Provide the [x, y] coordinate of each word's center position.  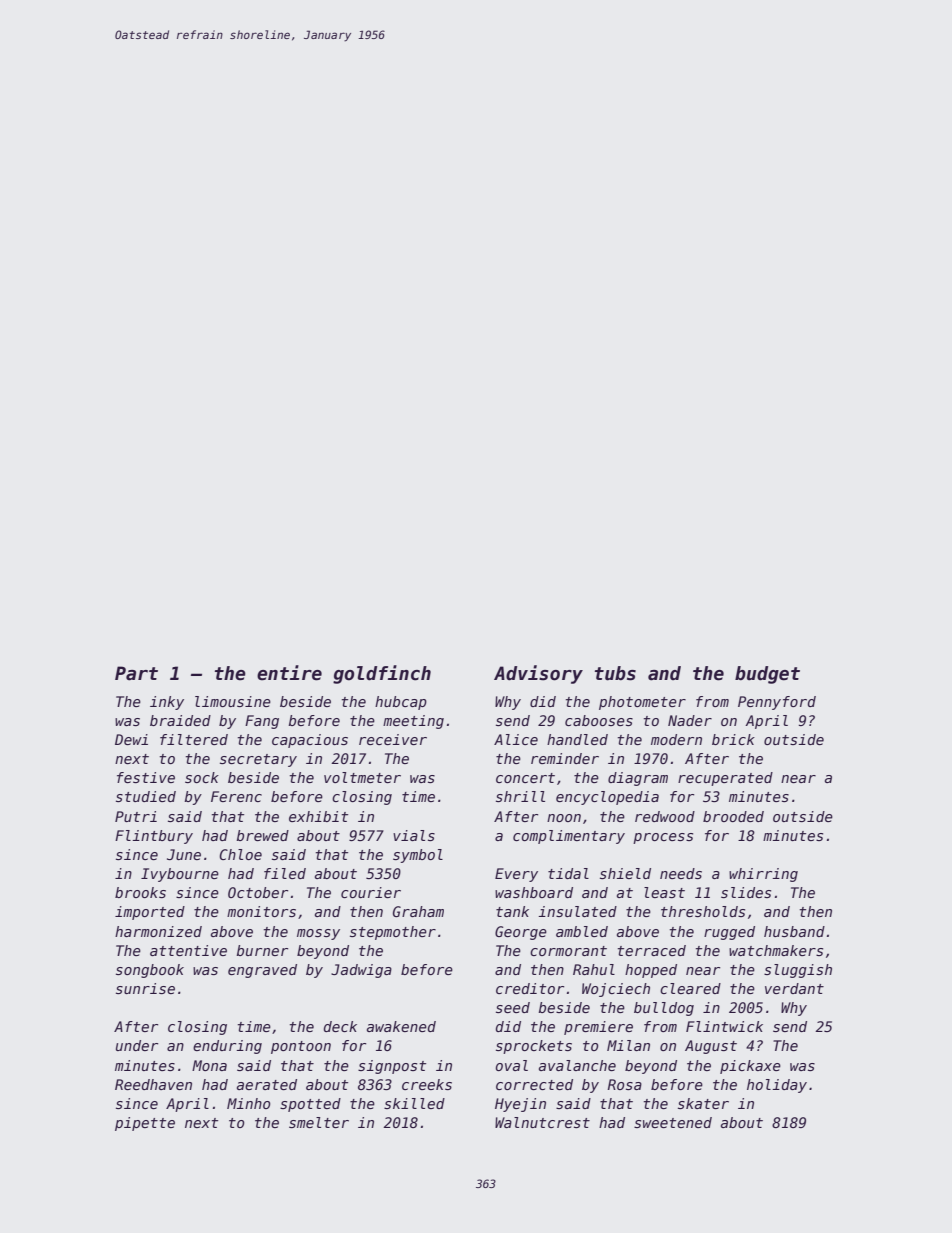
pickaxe [750, 1067]
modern [676, 739]
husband [794, 931]
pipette [145, 1124]
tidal [568, 873]
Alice [516, 739]
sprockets [534, 1047]
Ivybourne [180, 875]
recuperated [725, 779]
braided [180, 720]
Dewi [131, 739]
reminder [565, 758]
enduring [227, 1047]
